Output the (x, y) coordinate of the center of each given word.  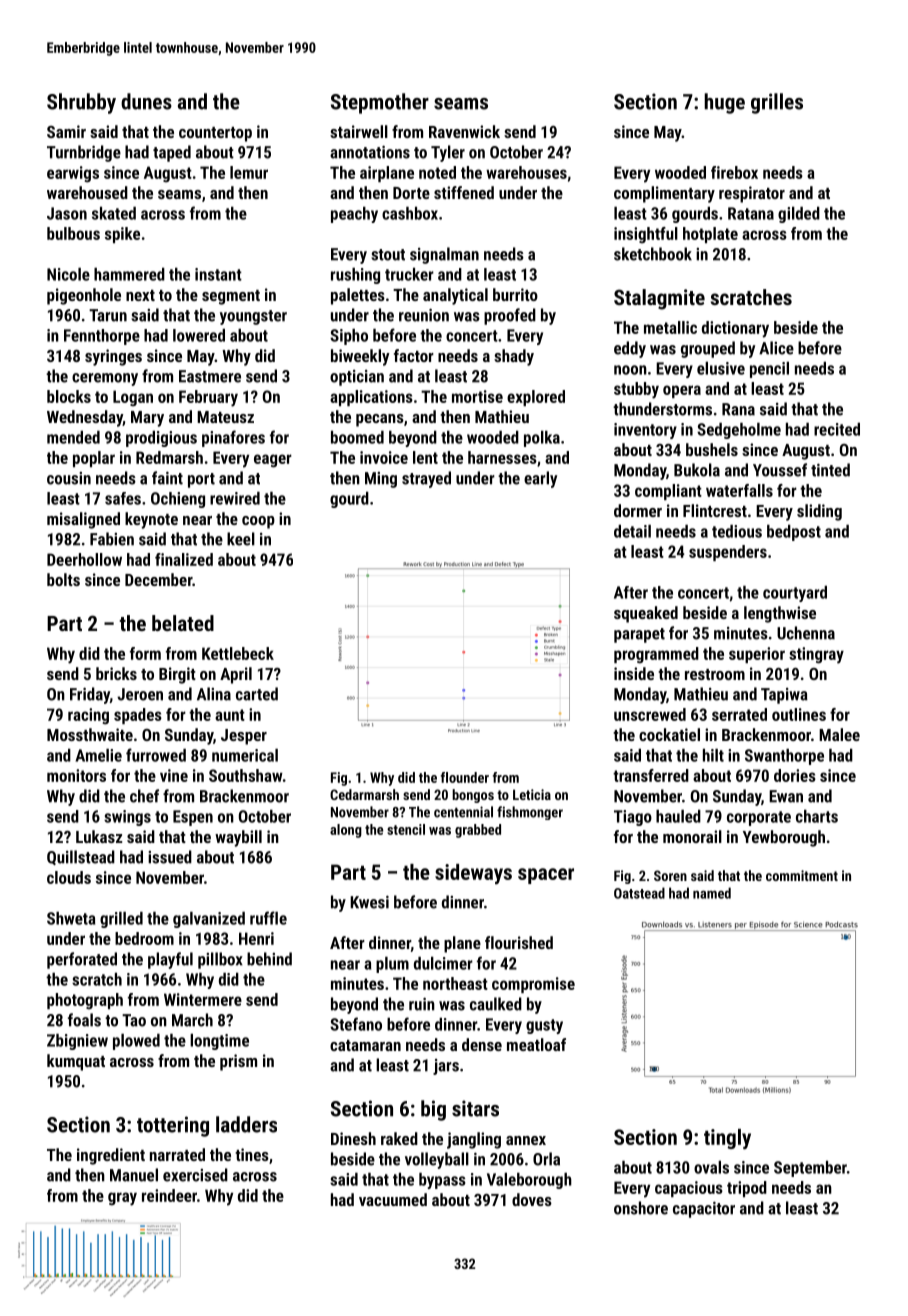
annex (526, 1140)
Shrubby (81, 103)
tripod (747, 1189)
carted (257, 694)
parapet (639, 635)
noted (437, 172)
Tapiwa (784, 696)
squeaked (646, 614)
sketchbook (653, 254)
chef (144, 796)
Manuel (134, 1175)
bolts (63, 579)
